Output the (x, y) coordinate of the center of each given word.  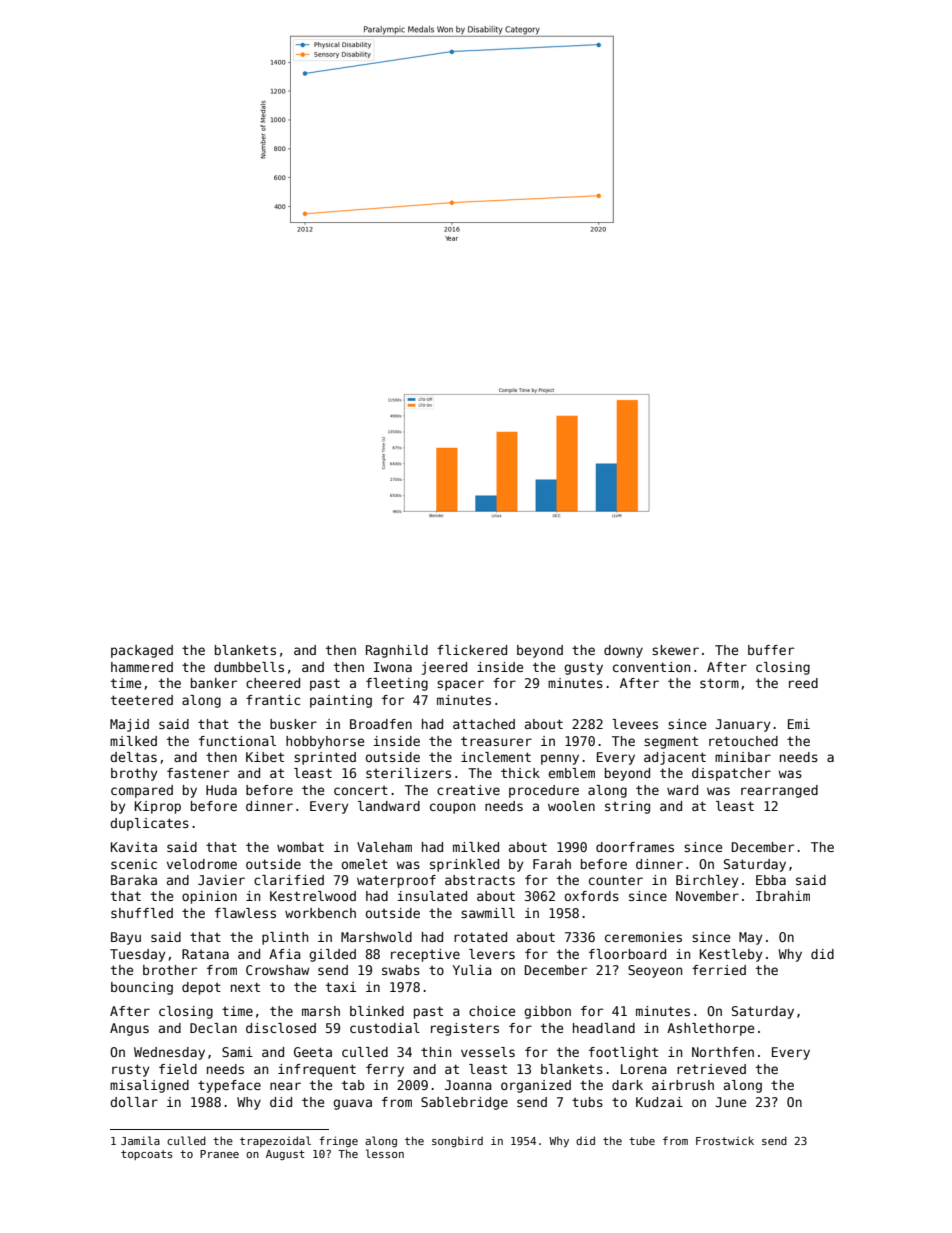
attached (484, 724)
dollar (134, 1102)
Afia (285, 954)
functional (237, 741)
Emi (799, 724)
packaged (142, 651)
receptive (425, 955)
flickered (472, 650)
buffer (771, 650)
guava (352, 1104)
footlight (623, 1053)
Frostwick (725, 1140)
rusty (131, 1070)
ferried (719, 970)
